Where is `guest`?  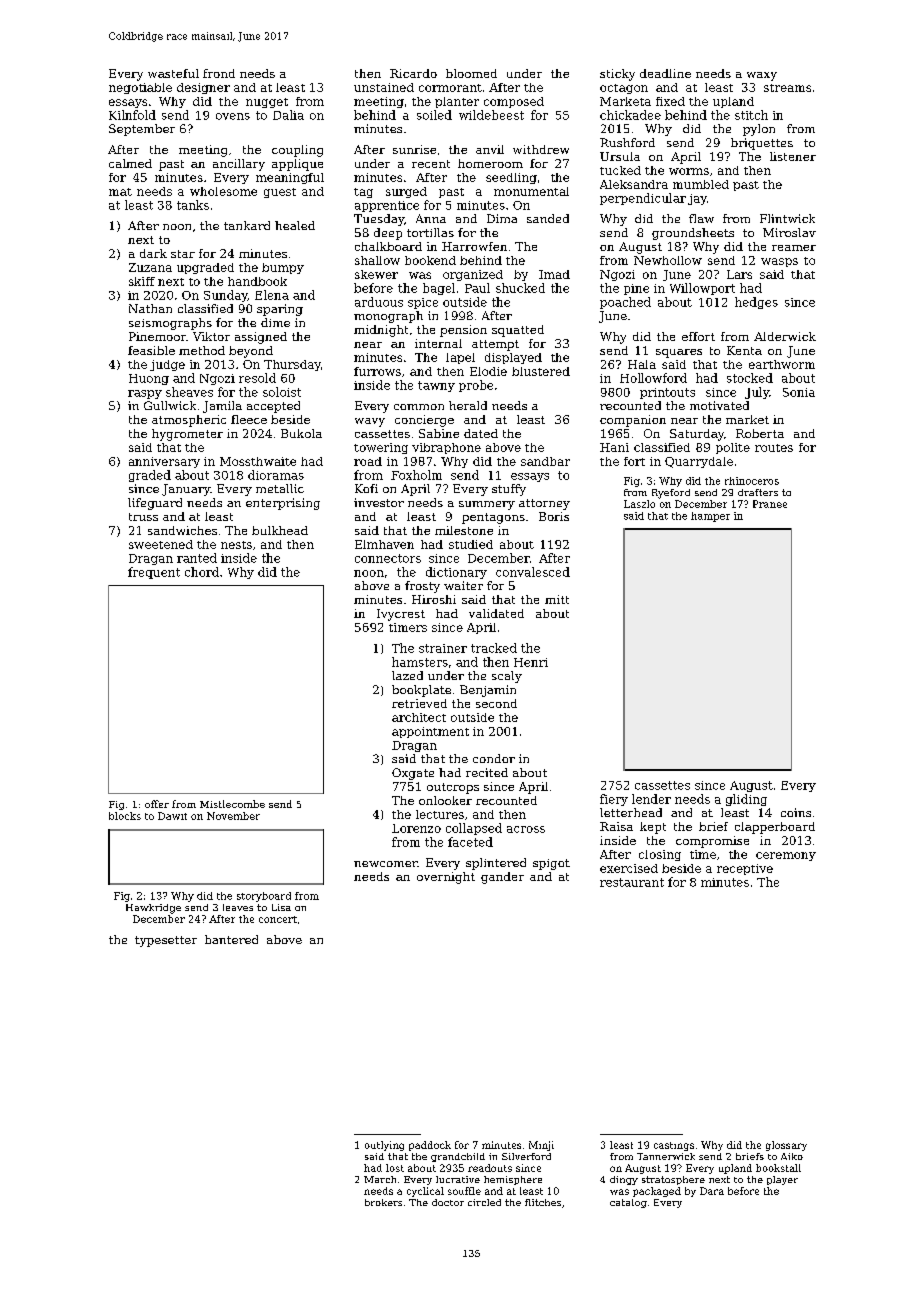
guest is located at coordinates (280, 193).
